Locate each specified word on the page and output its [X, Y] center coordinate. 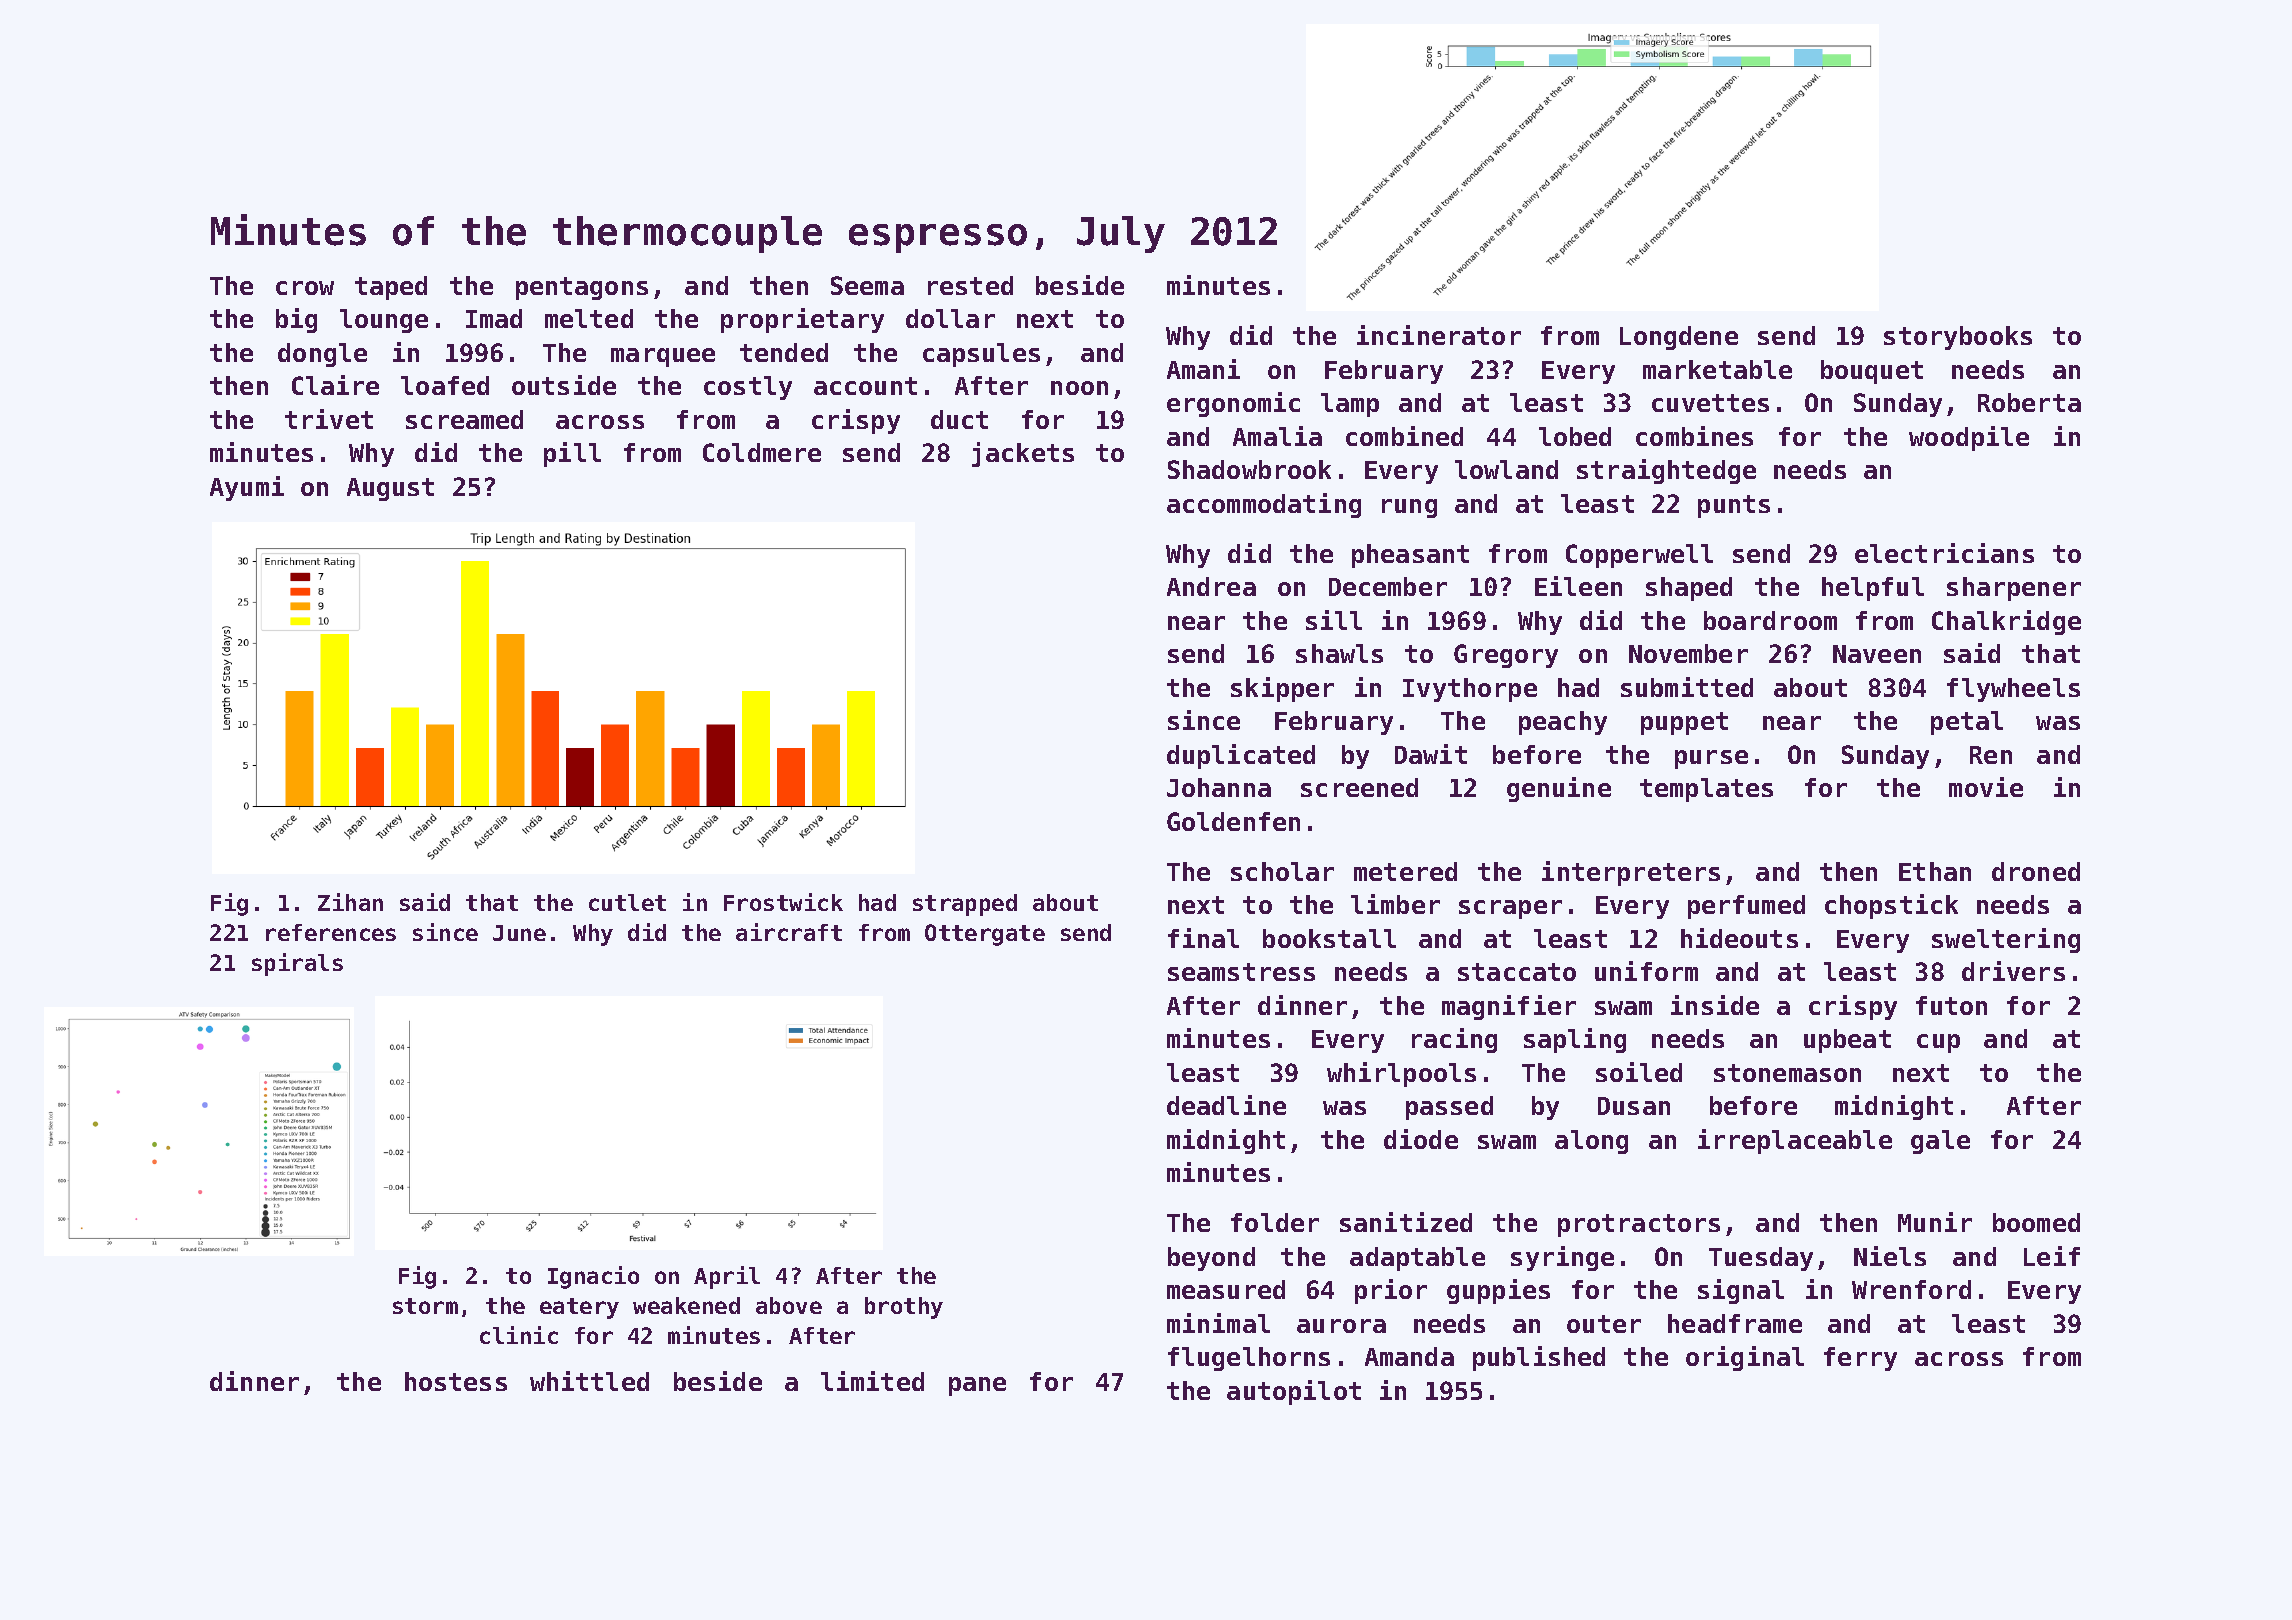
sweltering [2006, 940]
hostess [456, 1381]
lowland [1506, 469]
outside [564, 385]
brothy [904, 1308]
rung [1409, 508]
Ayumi [247, 488]
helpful [1873, 589]
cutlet [627, 902]
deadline [1226, 1105]
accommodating [1264, 505]
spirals [297, 964]
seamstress [1241, 972]
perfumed [1746, 907]
